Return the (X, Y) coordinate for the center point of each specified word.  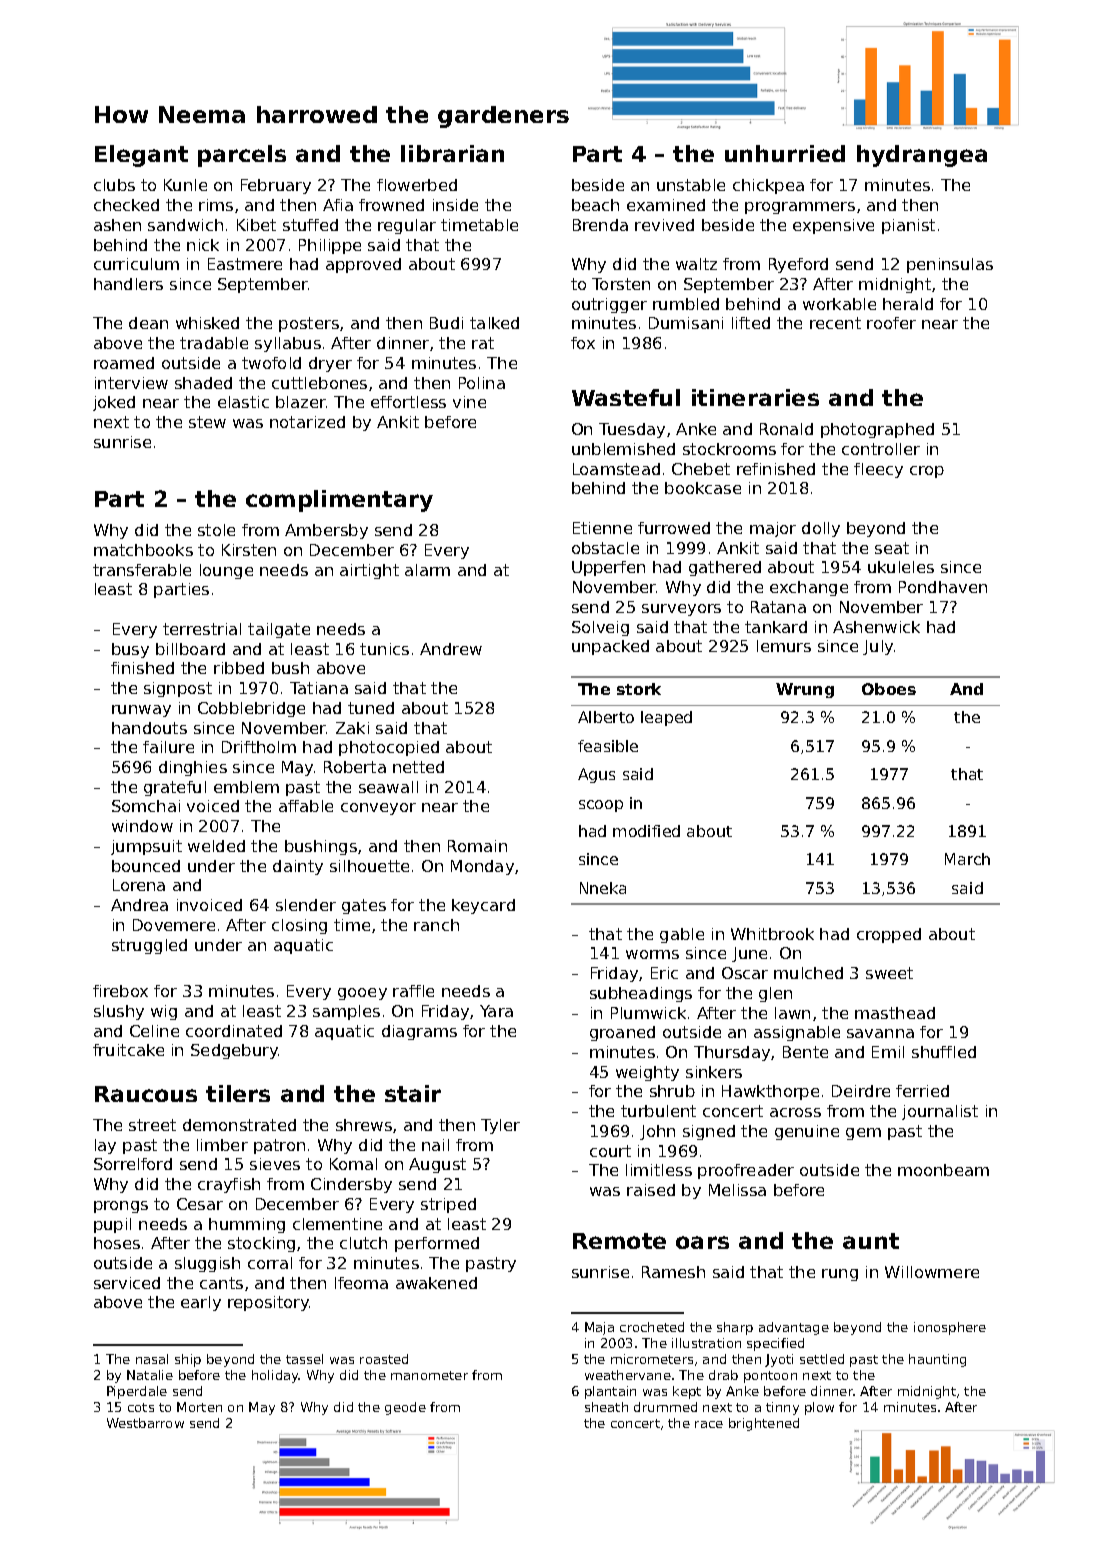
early (201, 1303)
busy (130, 650)
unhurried (785, 153)
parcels (242, 156)
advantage (794, 1328)
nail (435, 1145)
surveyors (681, 610)
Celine (154, 1031)
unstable (691, 185)
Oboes (889, 689)
